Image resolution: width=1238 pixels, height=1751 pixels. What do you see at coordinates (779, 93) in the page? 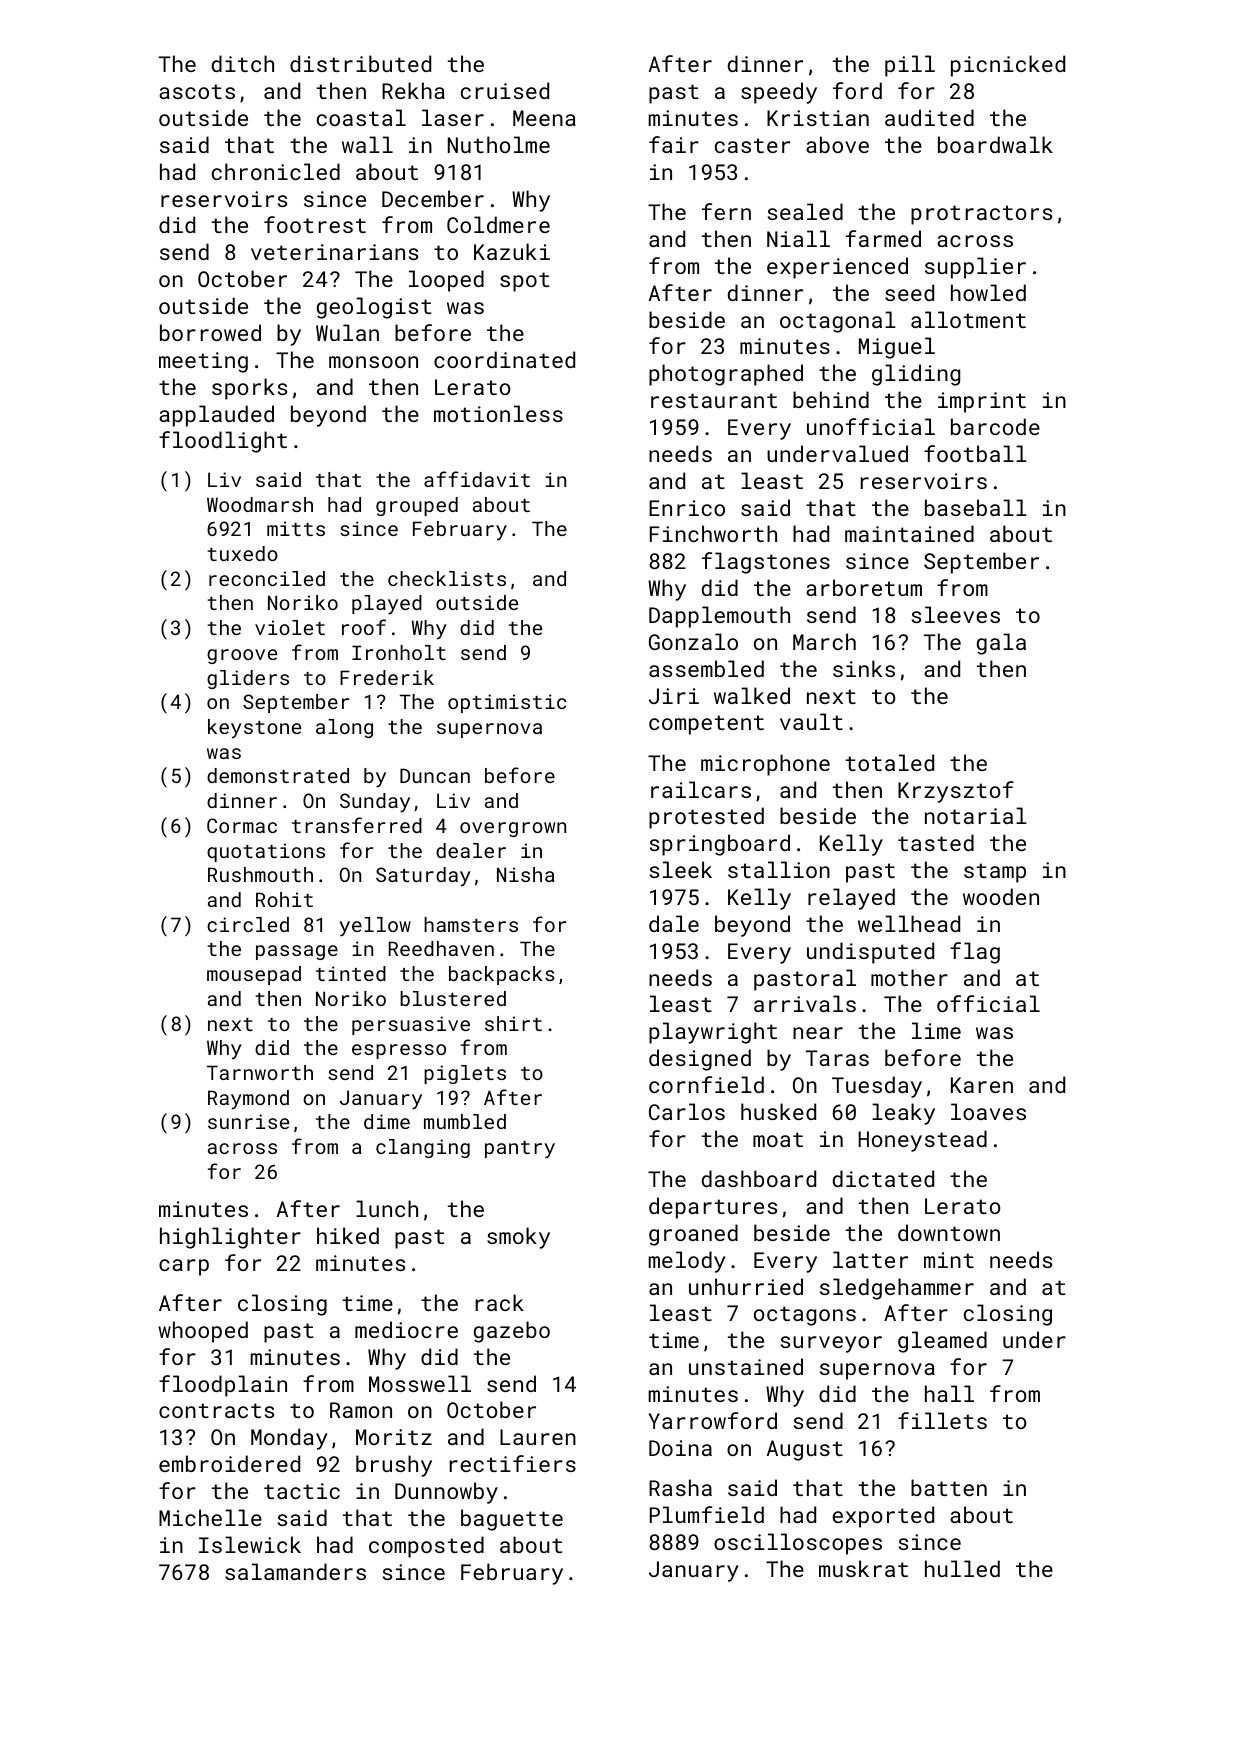
I see `speedy` at bounding box center [779, 93].
